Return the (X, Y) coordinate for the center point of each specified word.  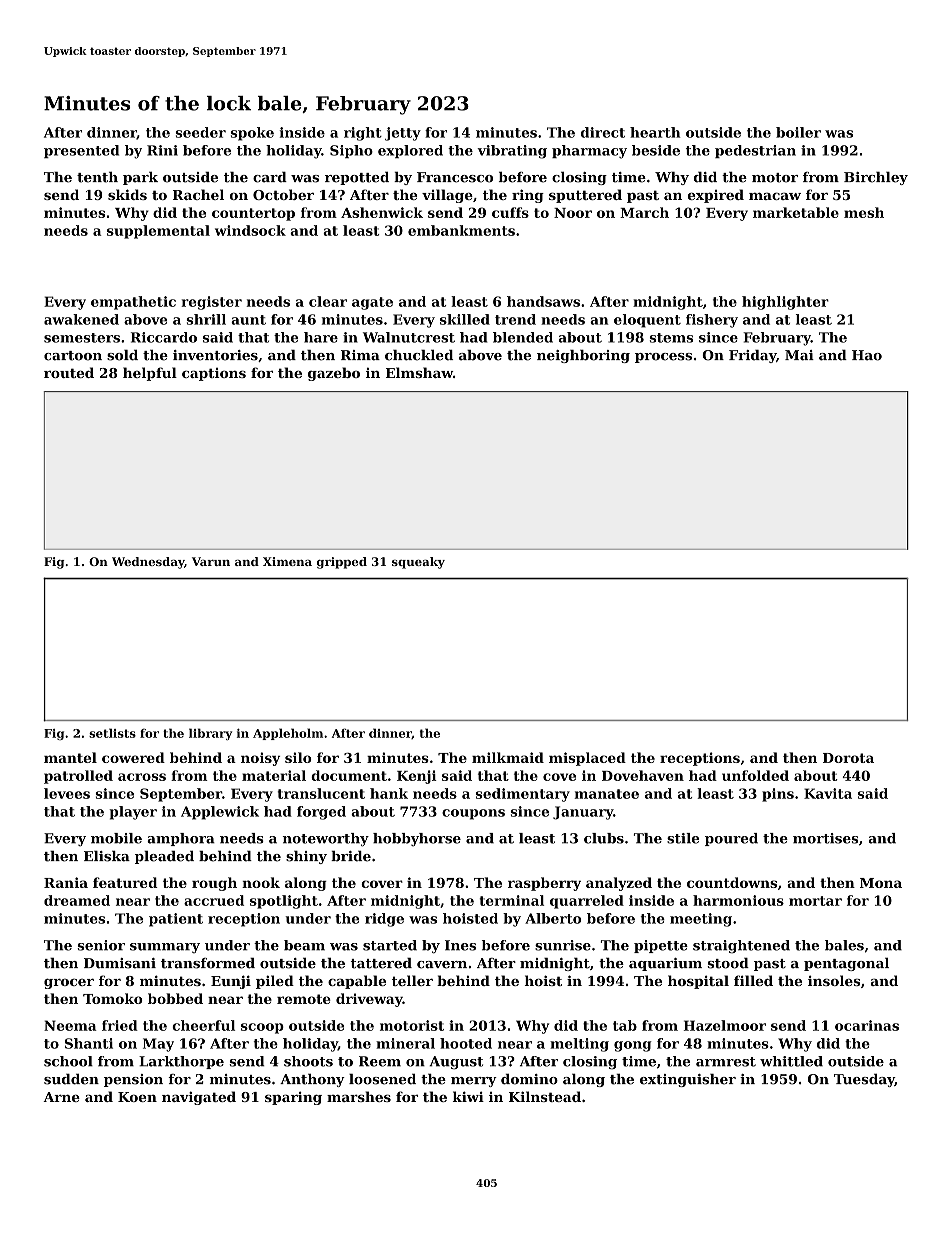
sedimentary (523, 795)
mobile (116, 838)
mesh (864, 212)
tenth (97, 177)
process (663, 358)
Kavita (828, 793)
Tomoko (113, 998)
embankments (461, 230)
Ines (460, 945)
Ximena (287, 561)
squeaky (418, 563)
